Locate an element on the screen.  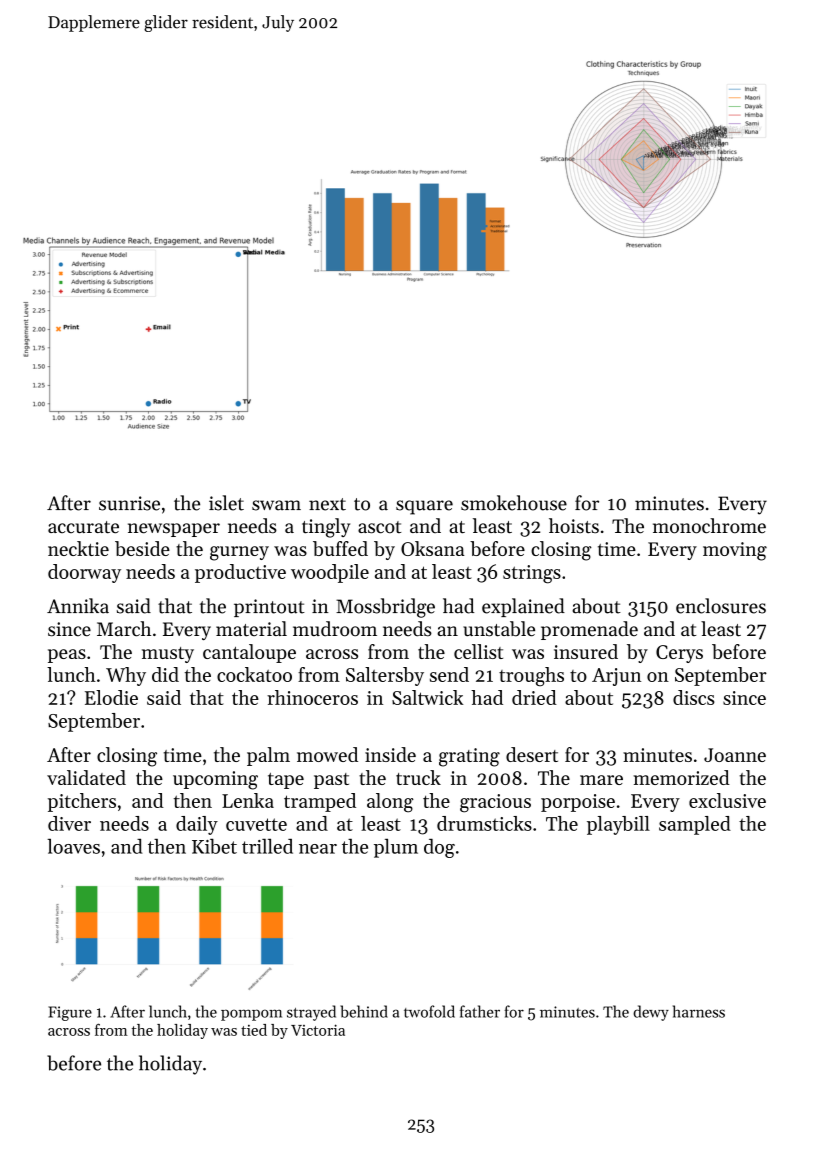
monochrome is located at coordinates (709, 526).
